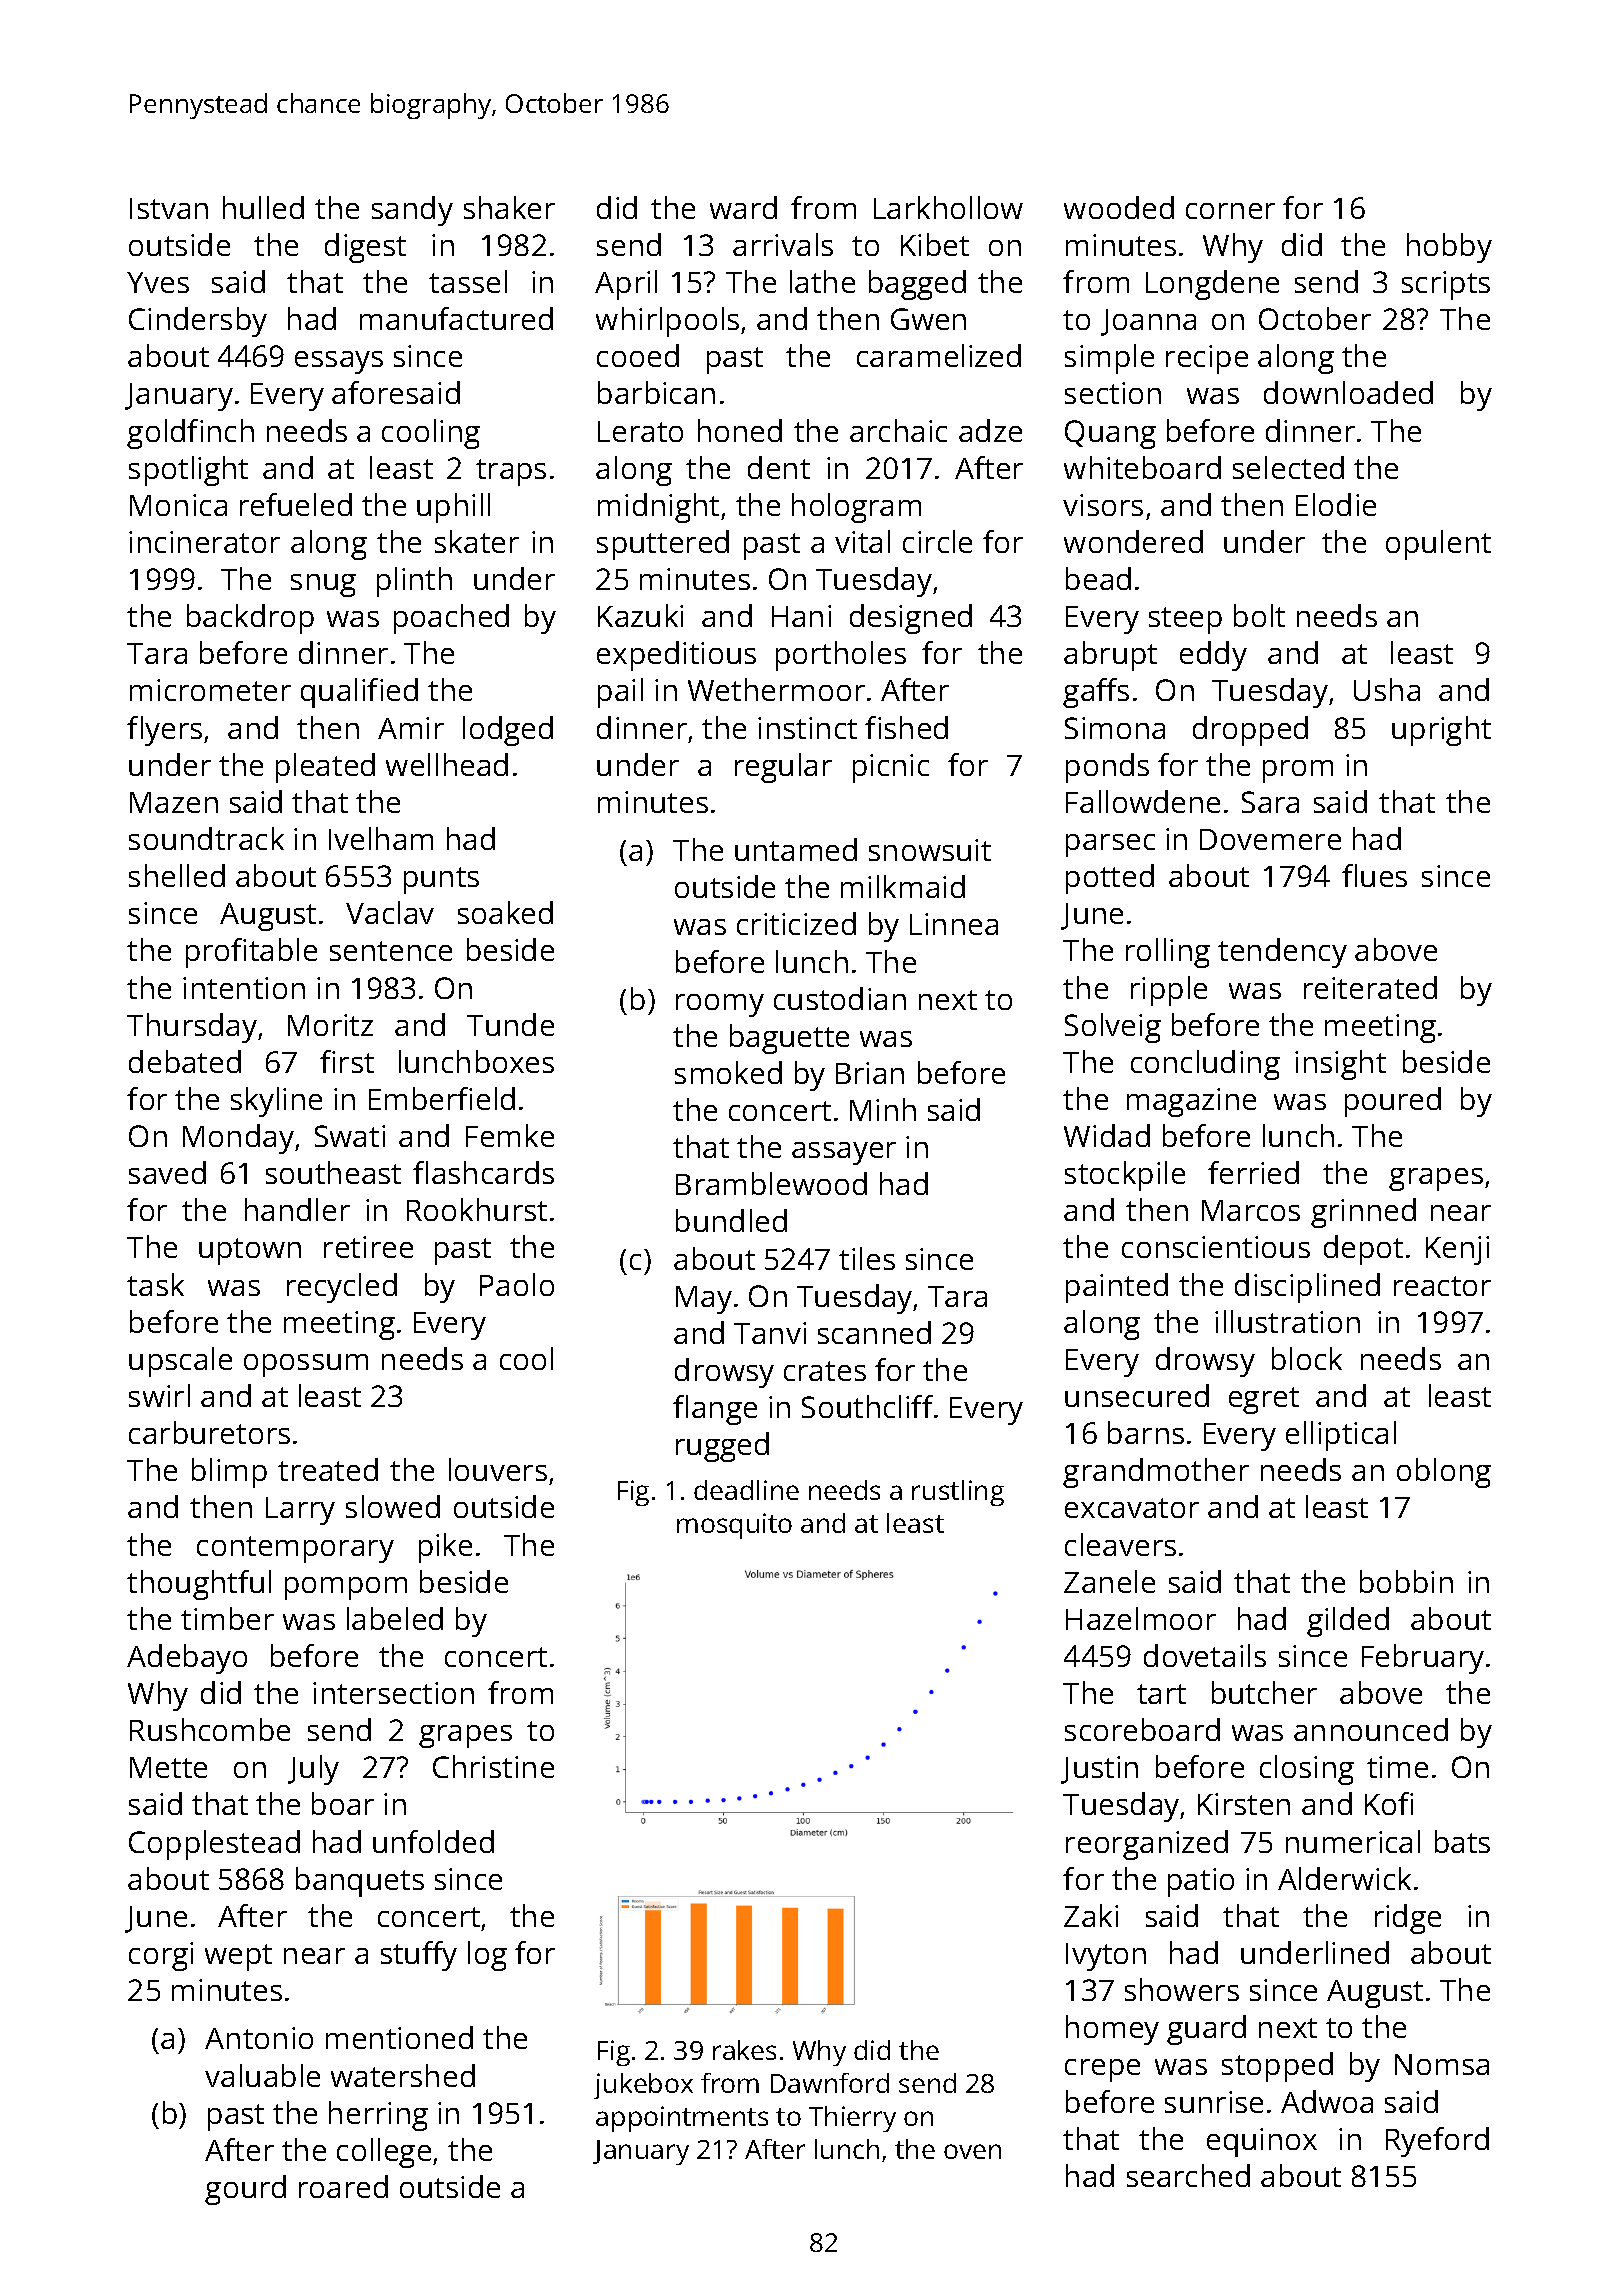  What do you see at coordinates (911, 619) in the screenshot?
I see `designed` at bounding box center [911, 619].
